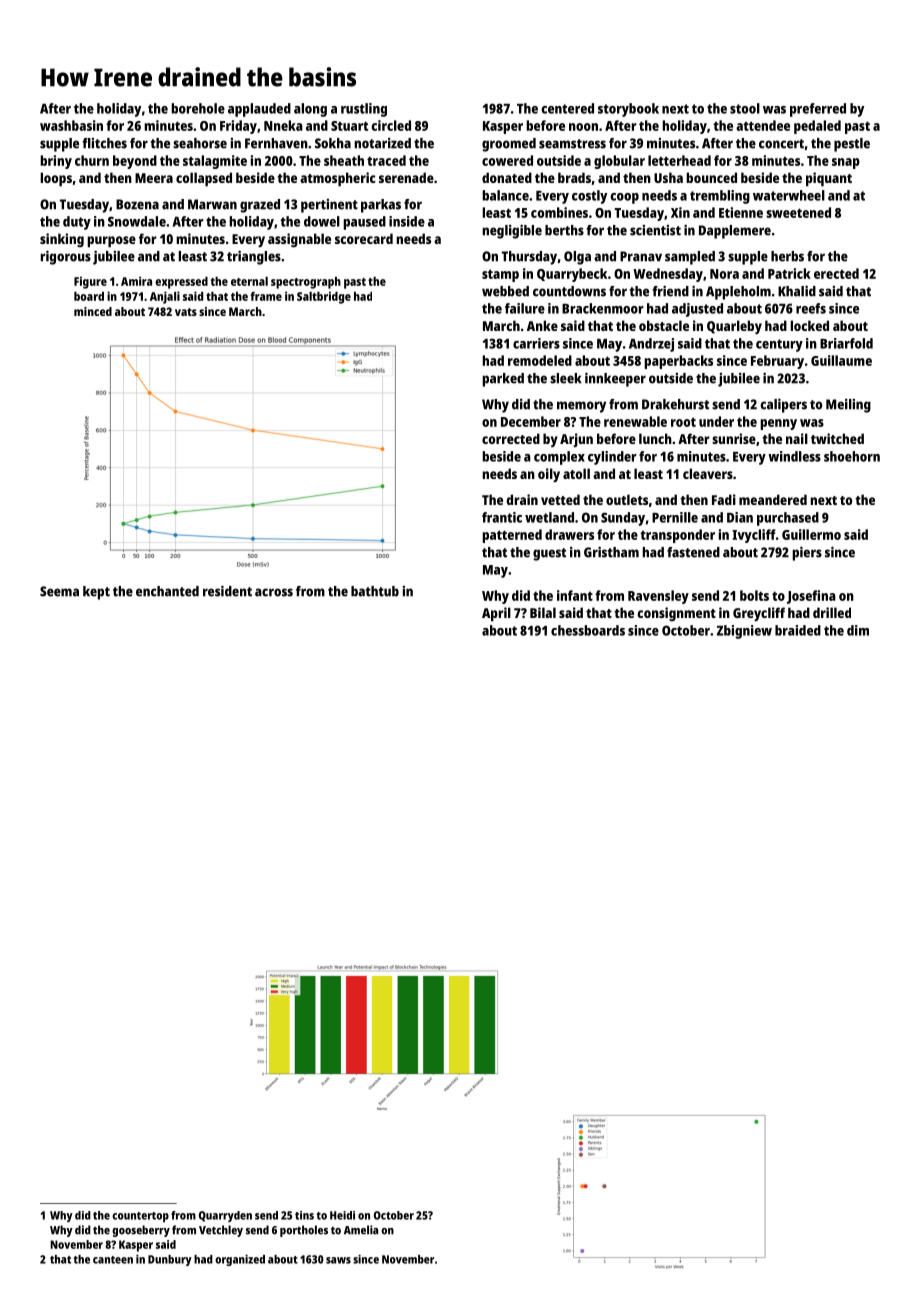  What do you see at coordinates (113, 1260) in the page?
I see `canteen` at bounding box center [113, 1260].
